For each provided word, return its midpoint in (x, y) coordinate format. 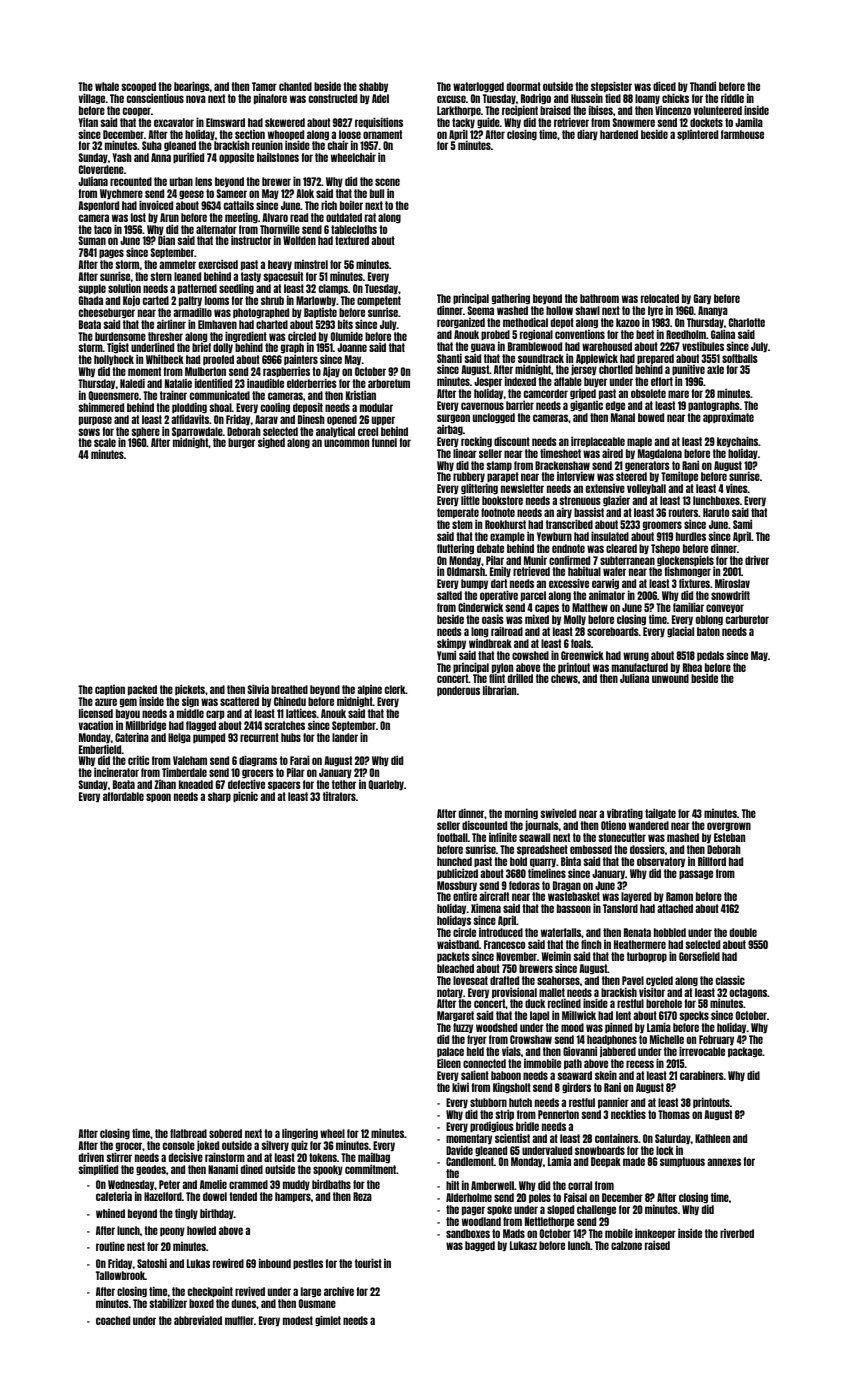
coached (113, 1320)
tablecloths (354, 229)
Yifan (88, 122)
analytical (335, 431)
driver (757, 560)
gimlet (328, 1321)
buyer (595, 382)
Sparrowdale (197, 432)
